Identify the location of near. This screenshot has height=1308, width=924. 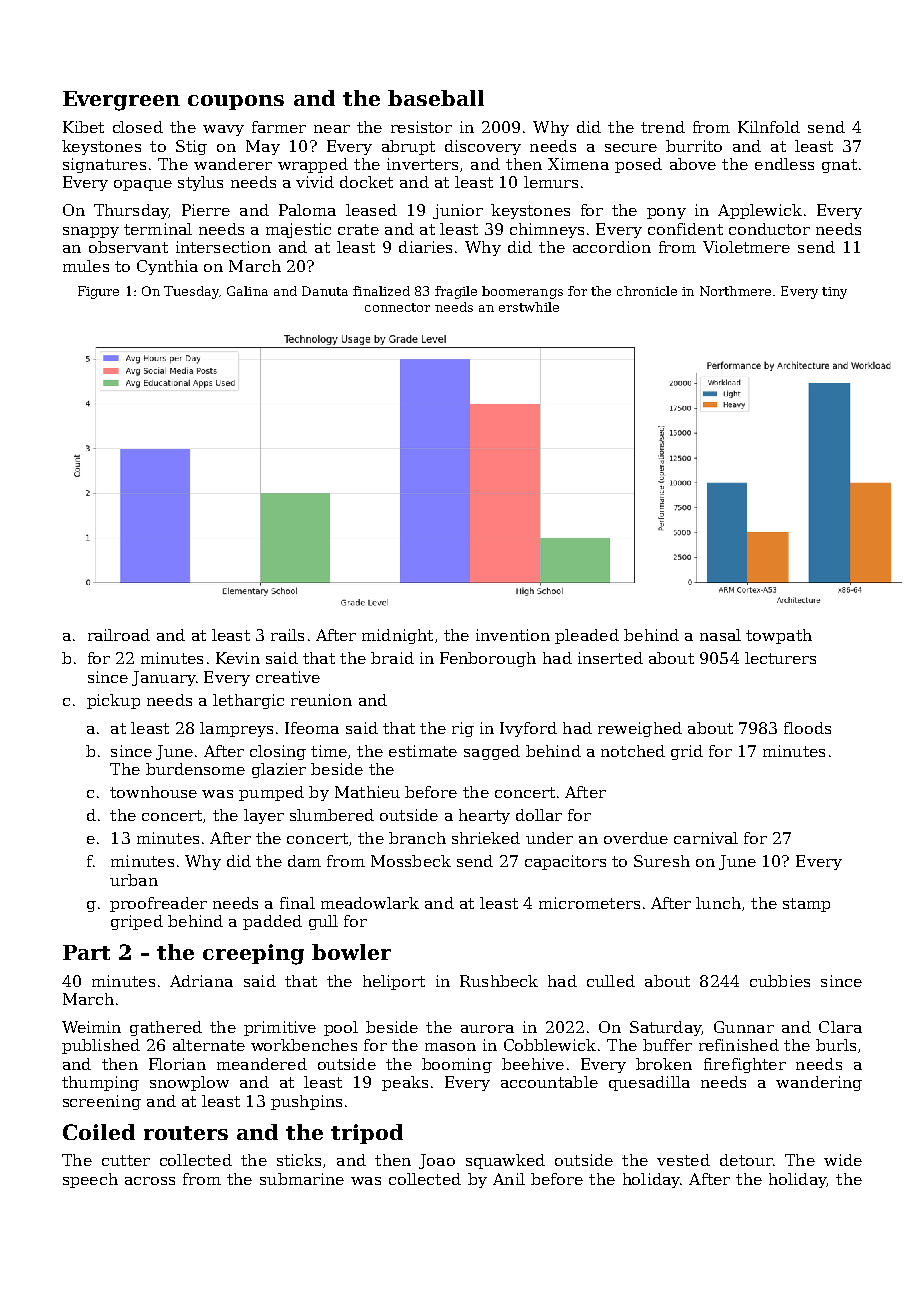
(332, 129).
